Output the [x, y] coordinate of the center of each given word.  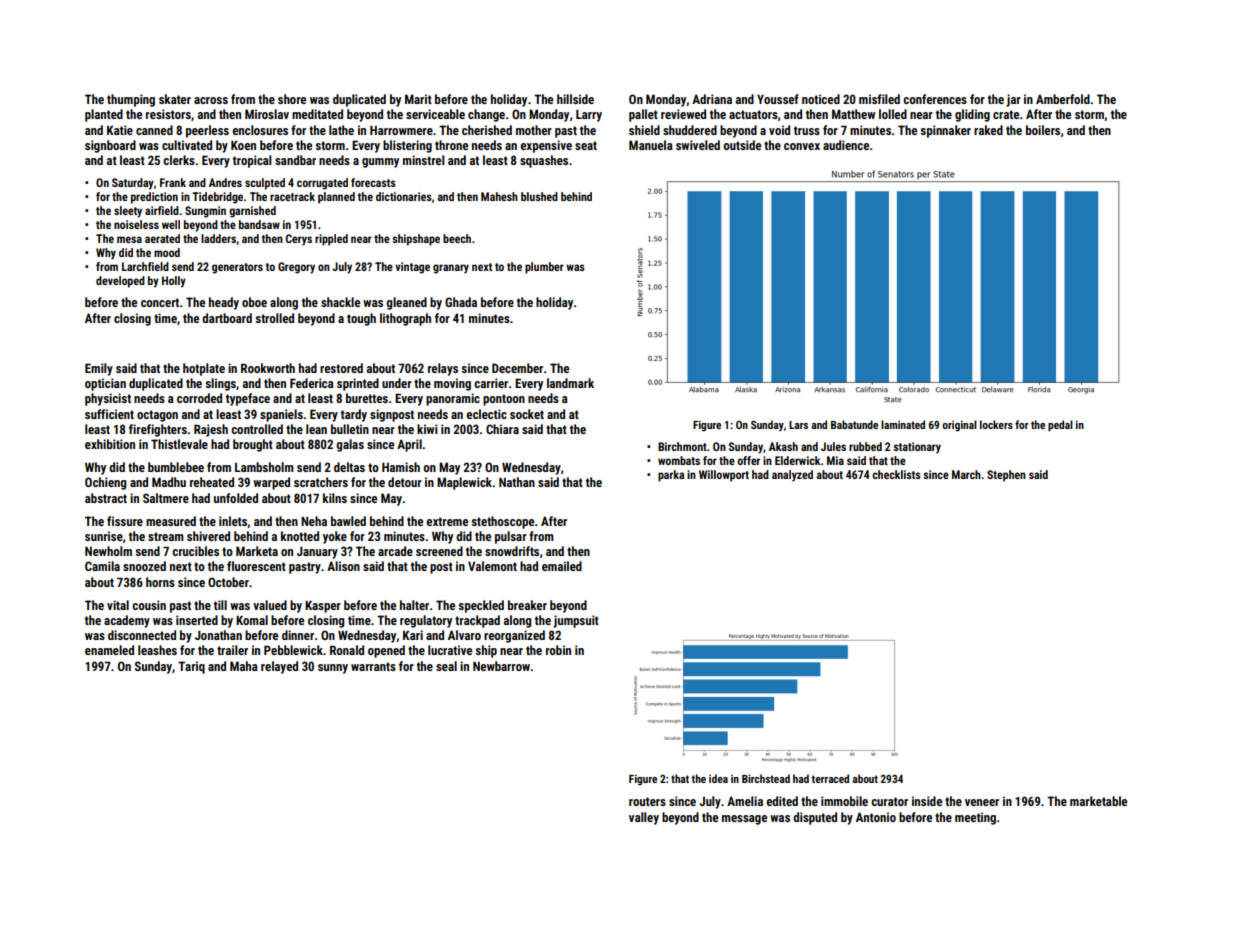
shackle [340, 302]
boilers [1043, 130]
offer [748, 460]
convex [802, 146]
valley [644, 818]
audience [846, 145]
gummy [380, 163]
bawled [348, 521]
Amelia [745, 801]
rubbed [865, 446]
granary [451, 269]
